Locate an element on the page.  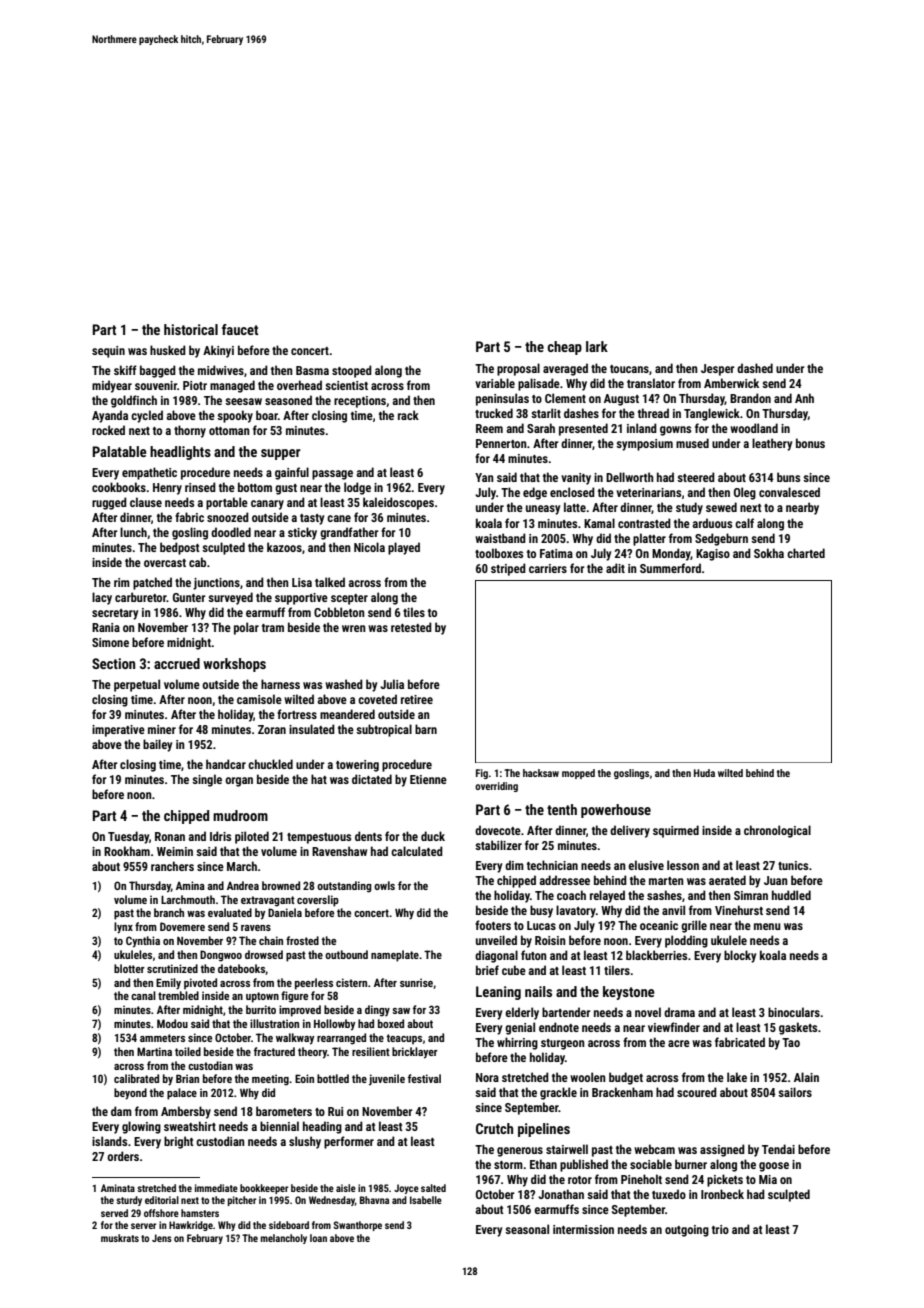
accrued is located at coordinates (177, 663).
